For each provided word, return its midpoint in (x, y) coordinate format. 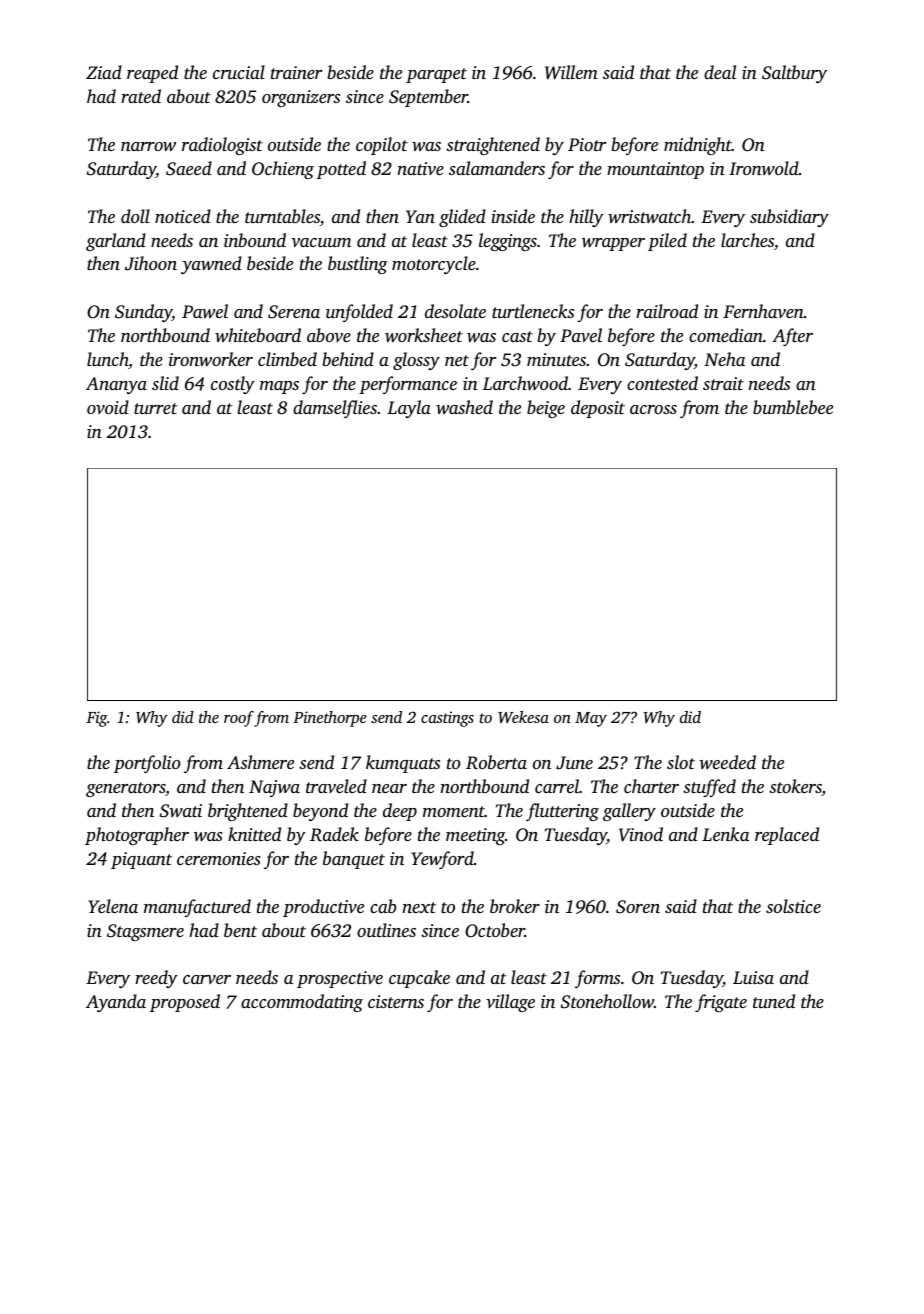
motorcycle (434, 265)
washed (464, 407)
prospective (340, 979)
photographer (137, 836)
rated (141, 96)
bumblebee (793, 407)
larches (747, 240)
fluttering (562, 812)
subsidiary (789, 218)
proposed (185, 1003)
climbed (287, 359)
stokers (795, 787)
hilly (586, 218)
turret (156, 408)
